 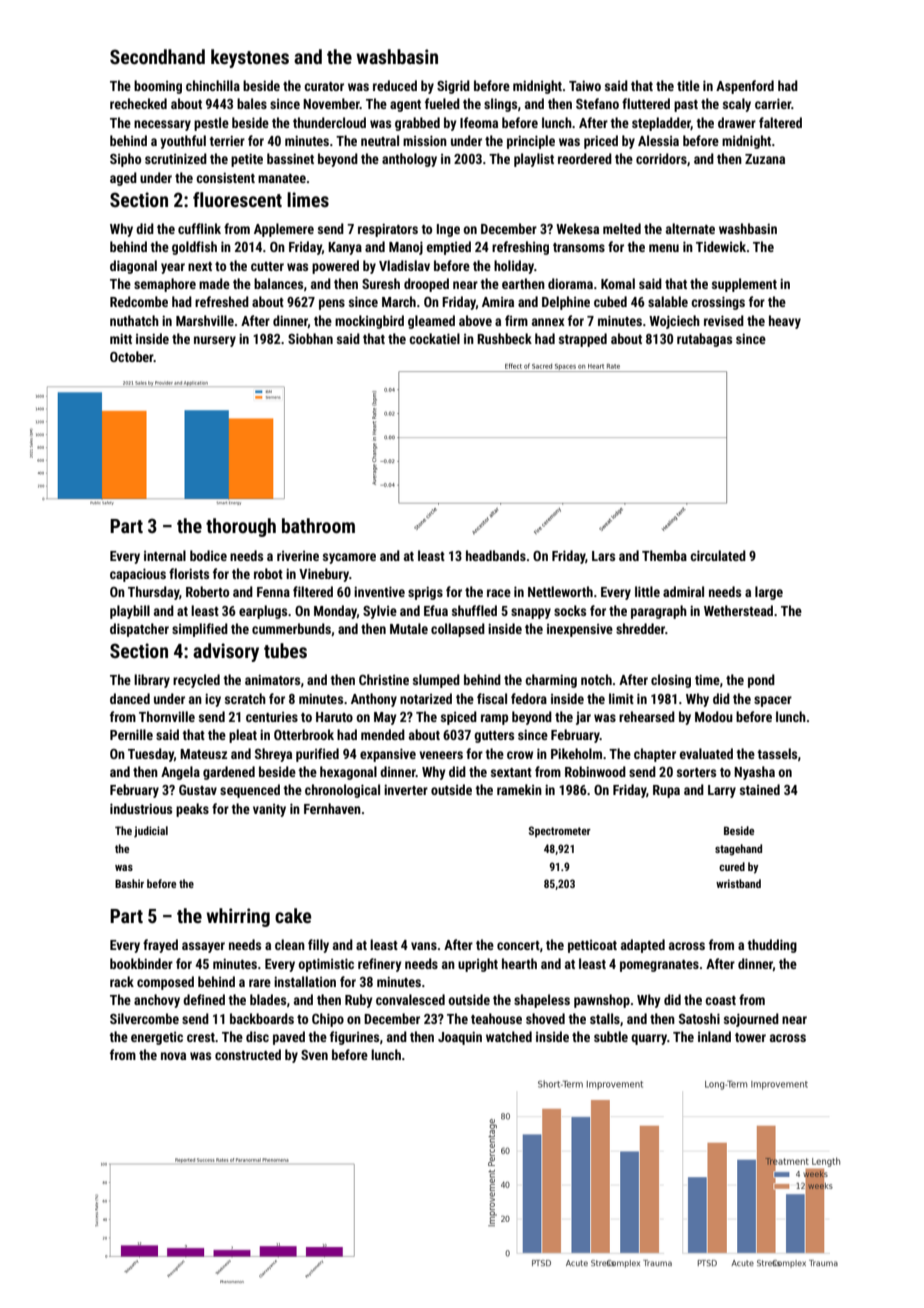 What do you see at coordinates (133, 267) in the screenshot?
I see `diagonal` at bounding box center [133, 267].
